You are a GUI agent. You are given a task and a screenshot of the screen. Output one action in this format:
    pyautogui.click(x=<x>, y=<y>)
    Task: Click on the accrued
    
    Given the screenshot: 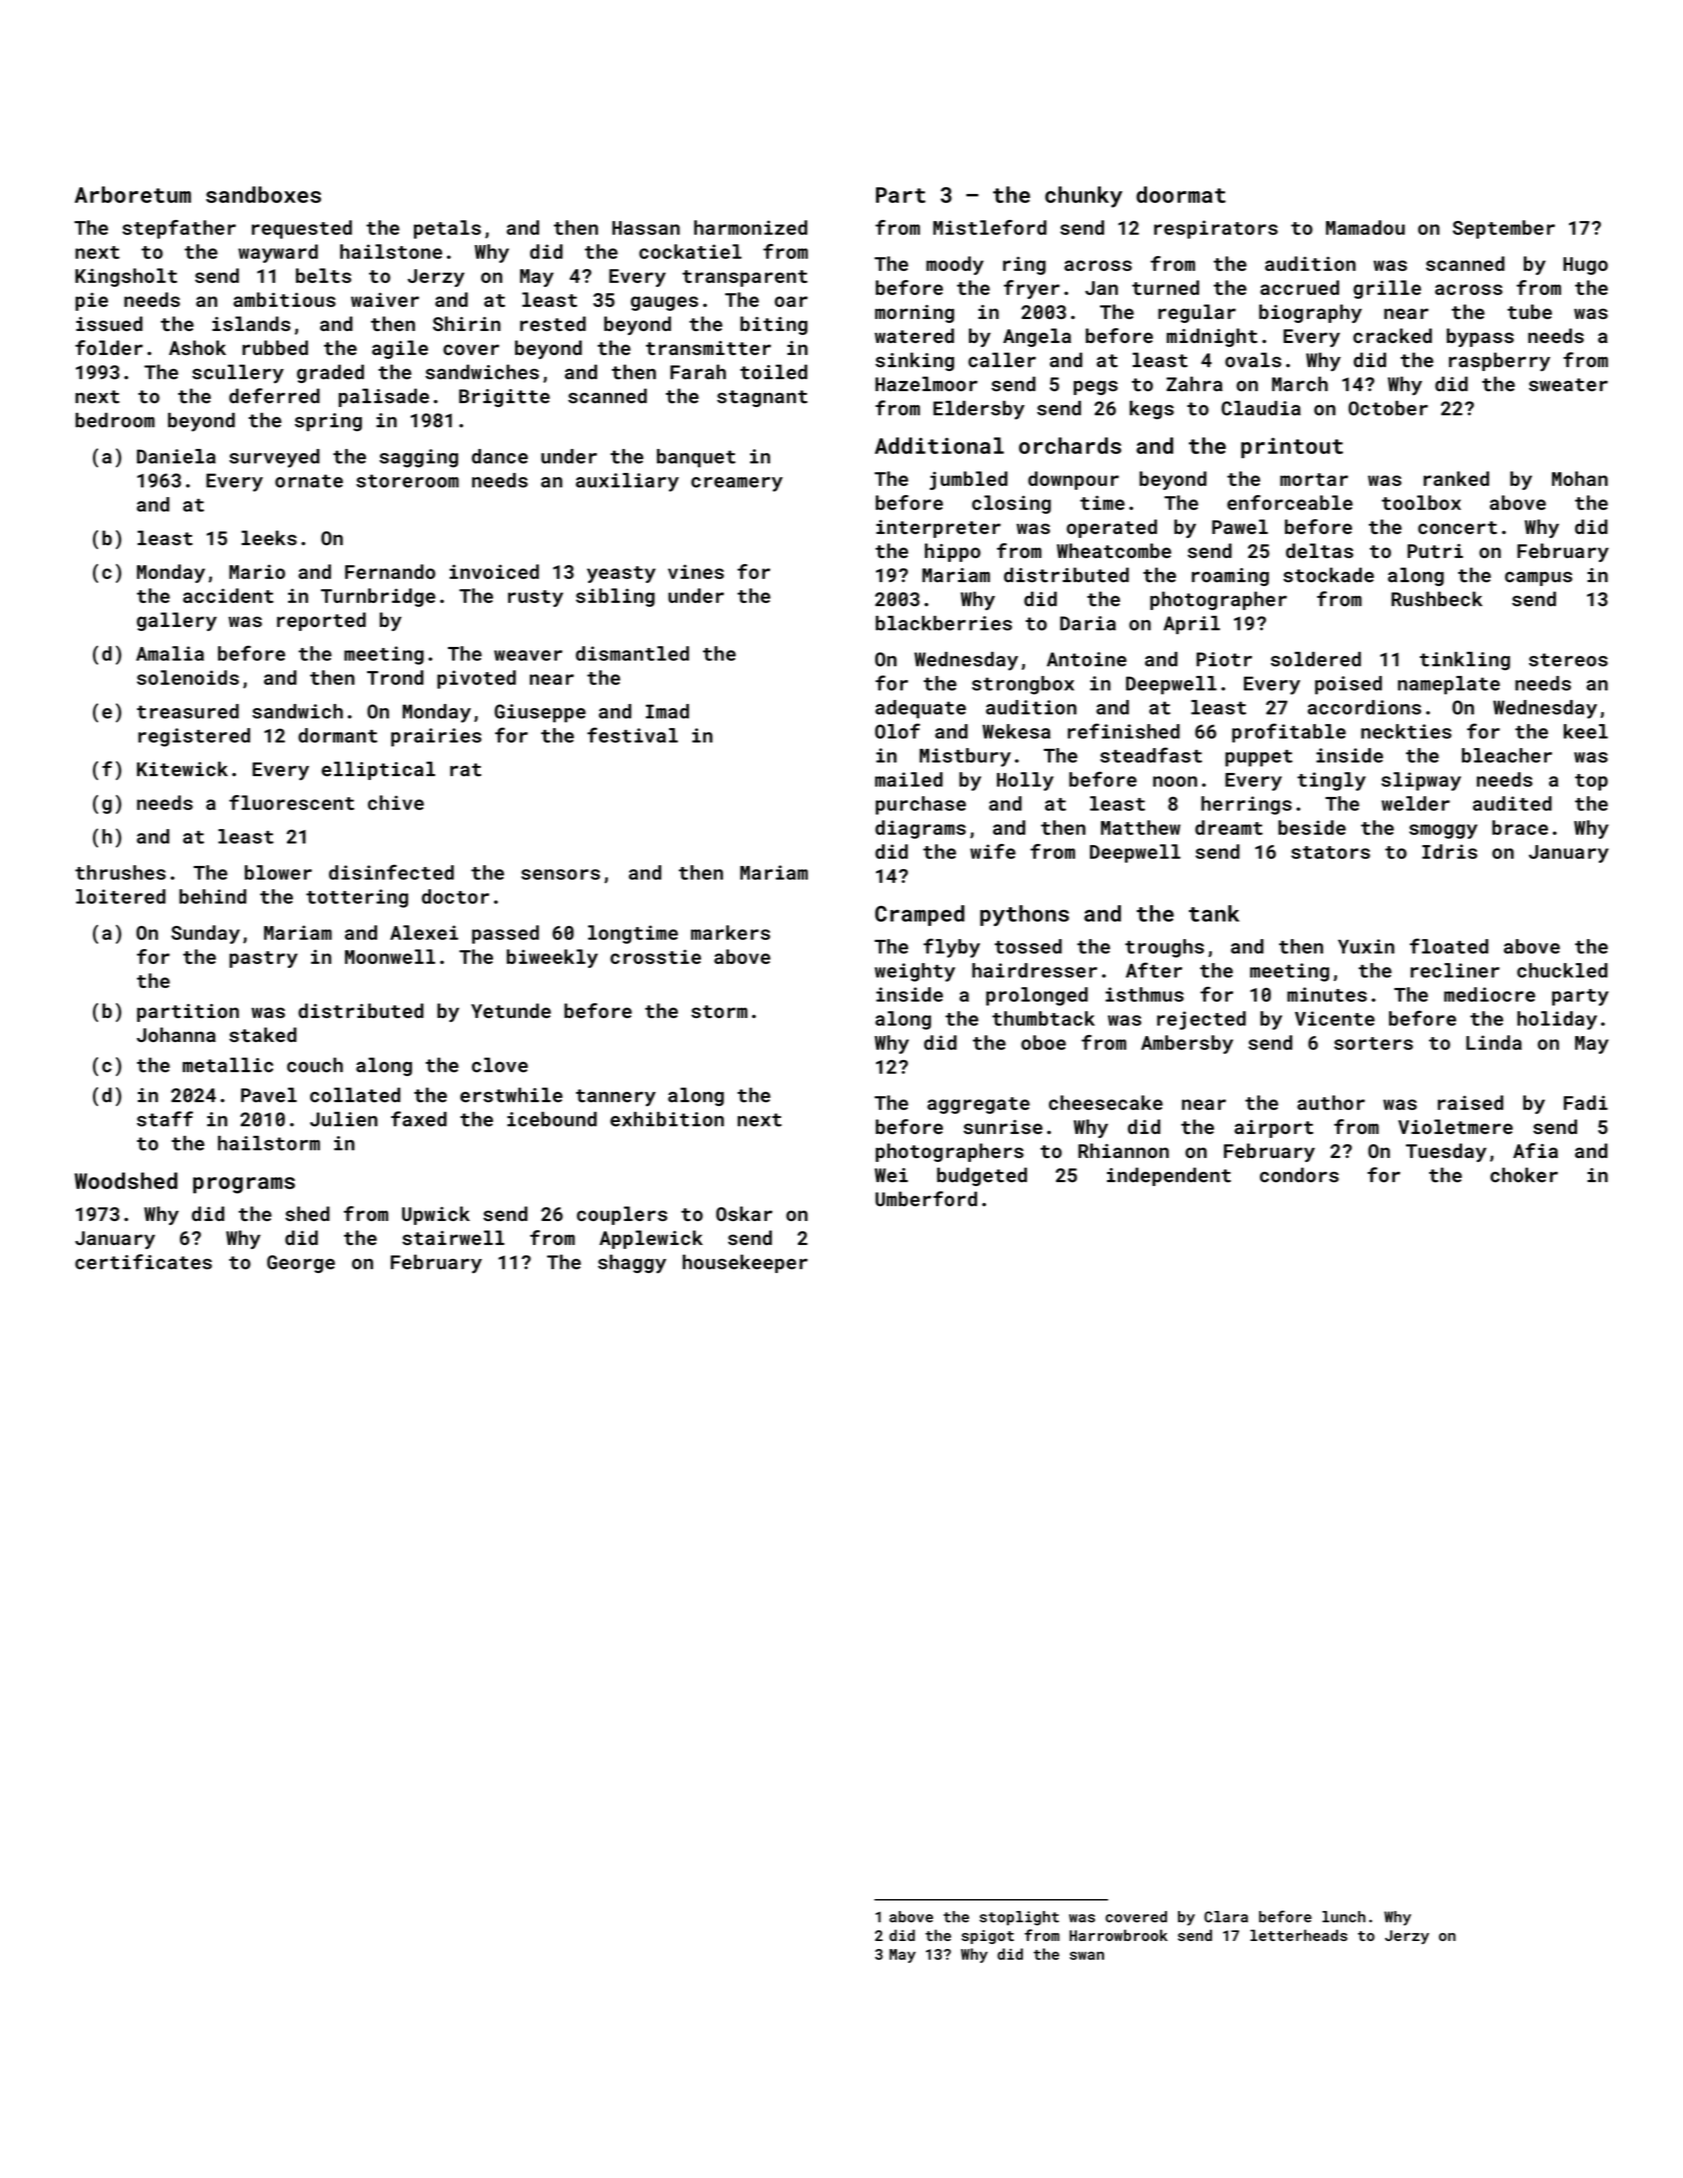 What is the action you would take?
    pyautogui.click(x=1299, y=287)
